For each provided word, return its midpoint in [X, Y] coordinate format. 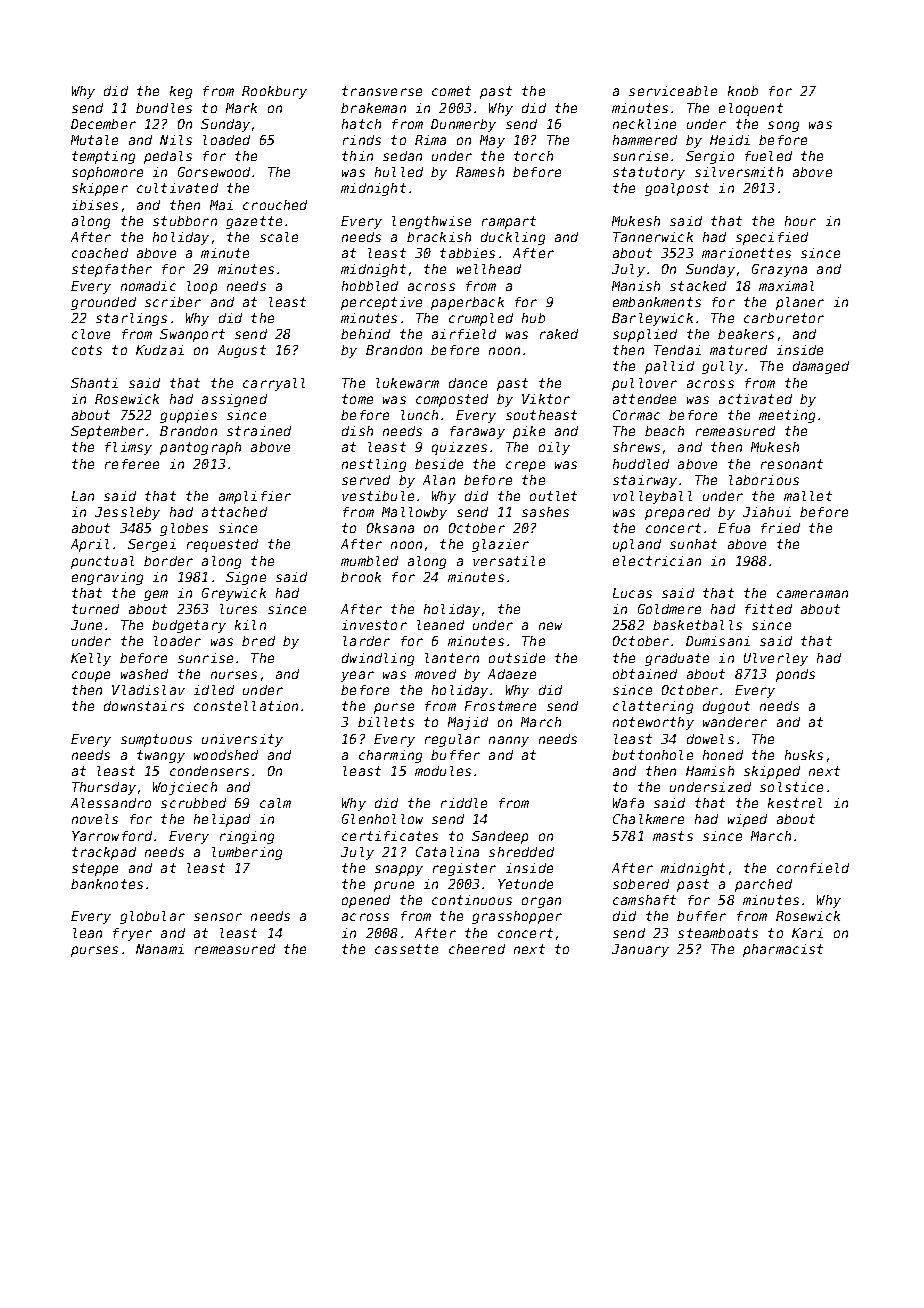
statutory [649, 173]
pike [529, 432]
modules [443, 771]
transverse [382, 91]
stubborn [185, 221]
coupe [91, 676]
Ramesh [480, 172]
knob [743, 91]
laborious [764, 480]
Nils [176, 140]
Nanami [160, 949]
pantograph [200, 448]
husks [804, 755]
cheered [477, 949]
